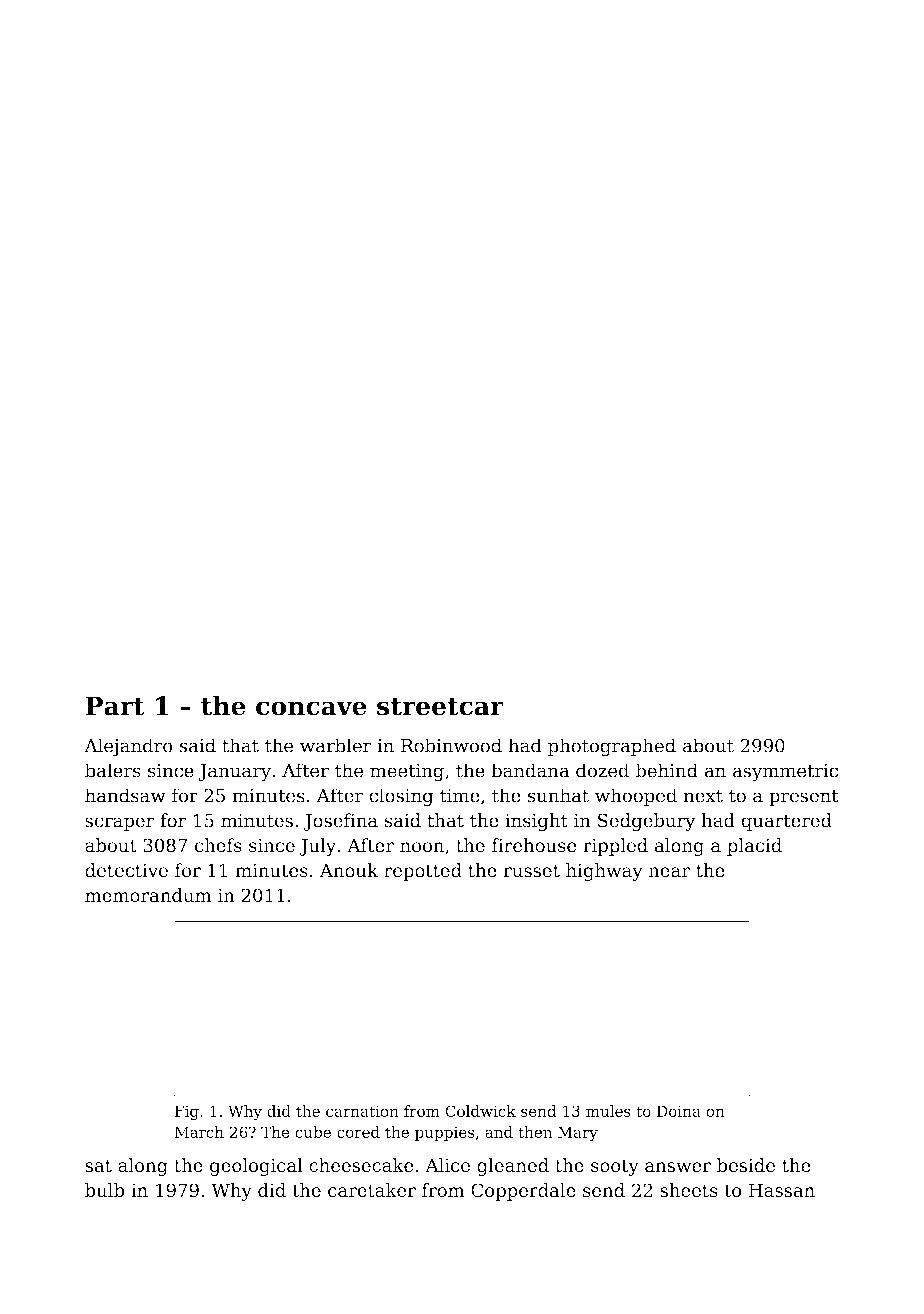  What do you see at coordinates (480, 1111) in the page?
I see `Coldwick` at bounding box center [480, 1111].
